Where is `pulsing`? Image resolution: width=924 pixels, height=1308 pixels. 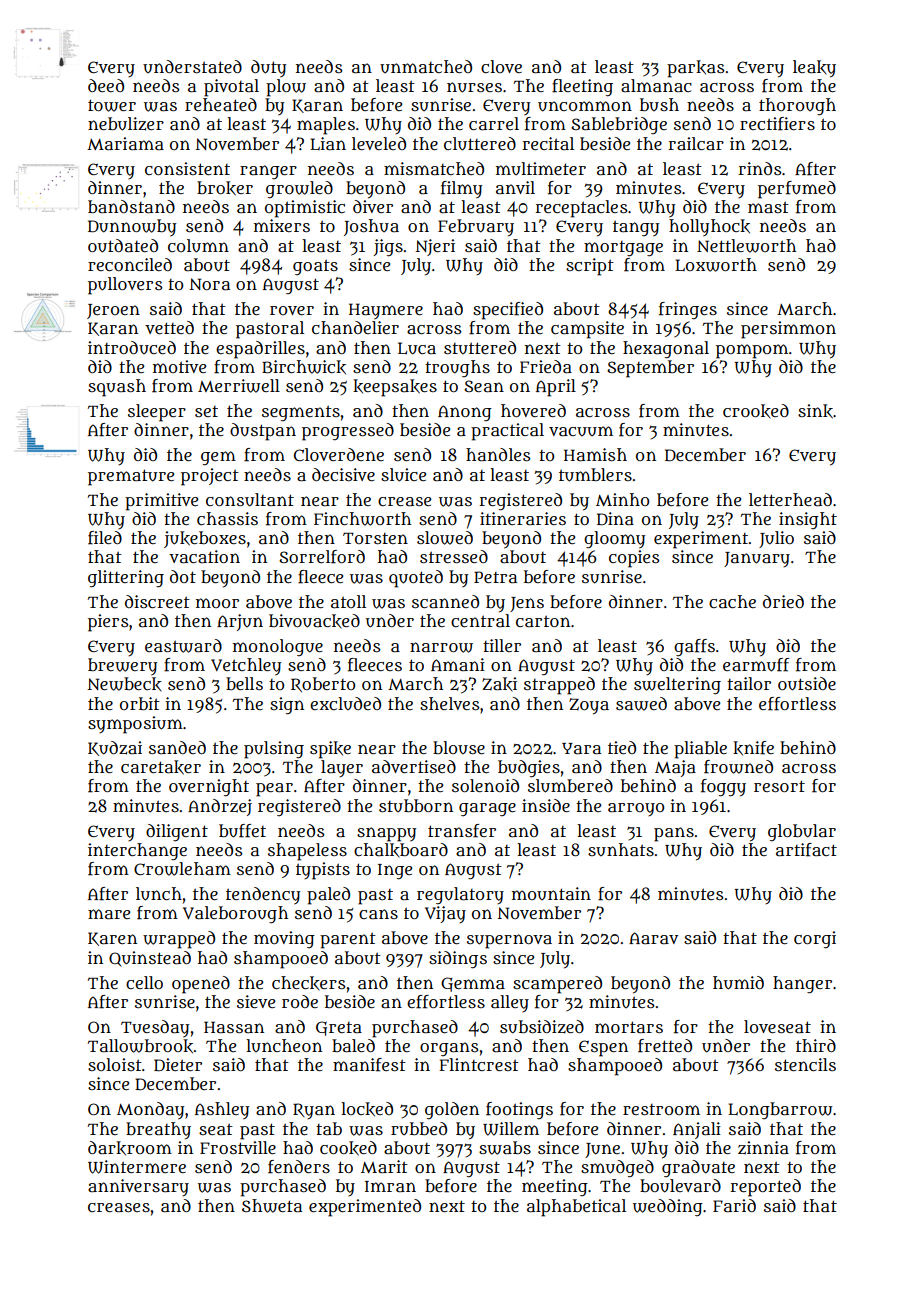 pulsing is located at coordinates (274, 750).
